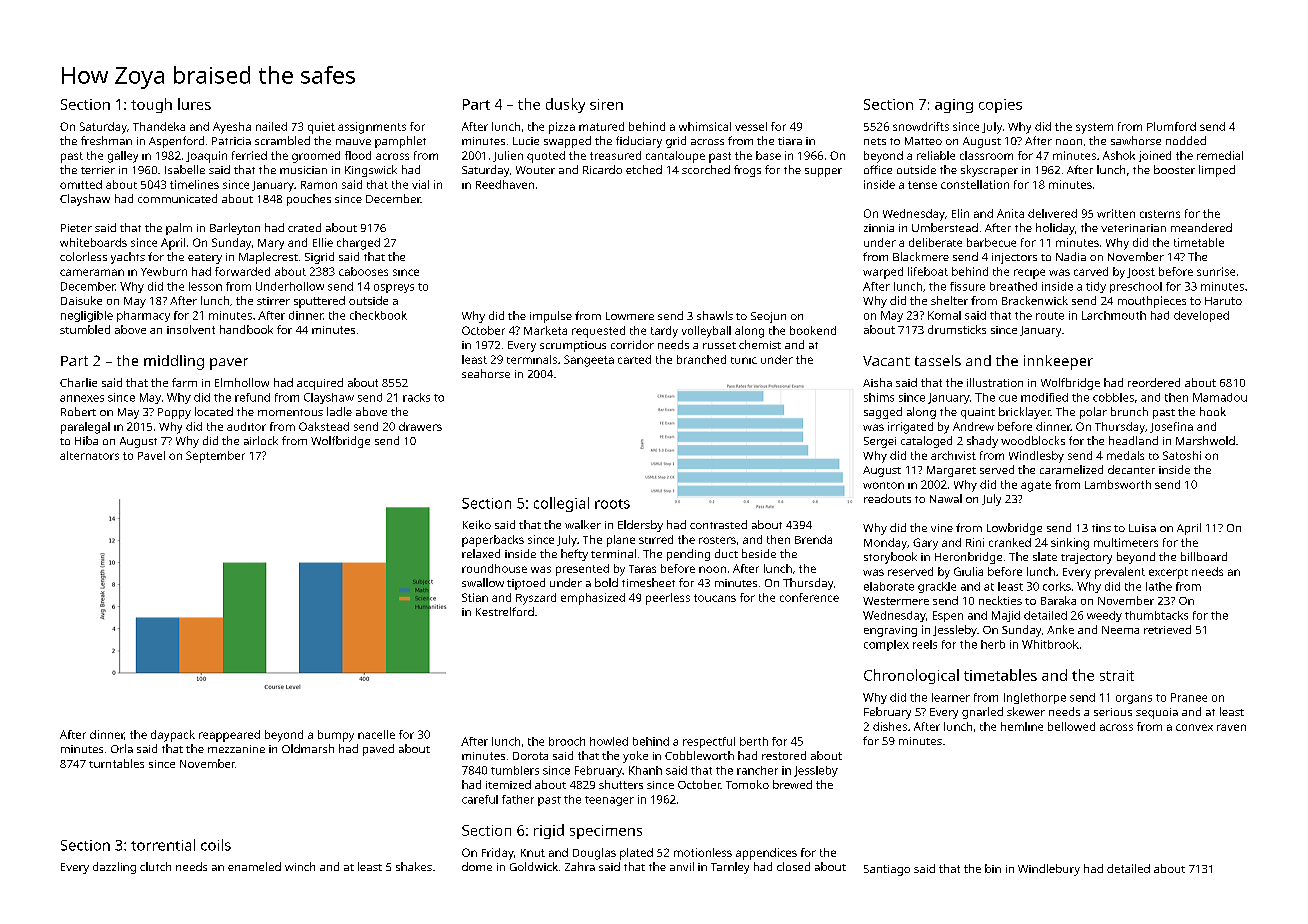 The image size is (1308, 924). Describe the element at coordinates (505, 611) in the document. I see `Kestrelford` at that location.
